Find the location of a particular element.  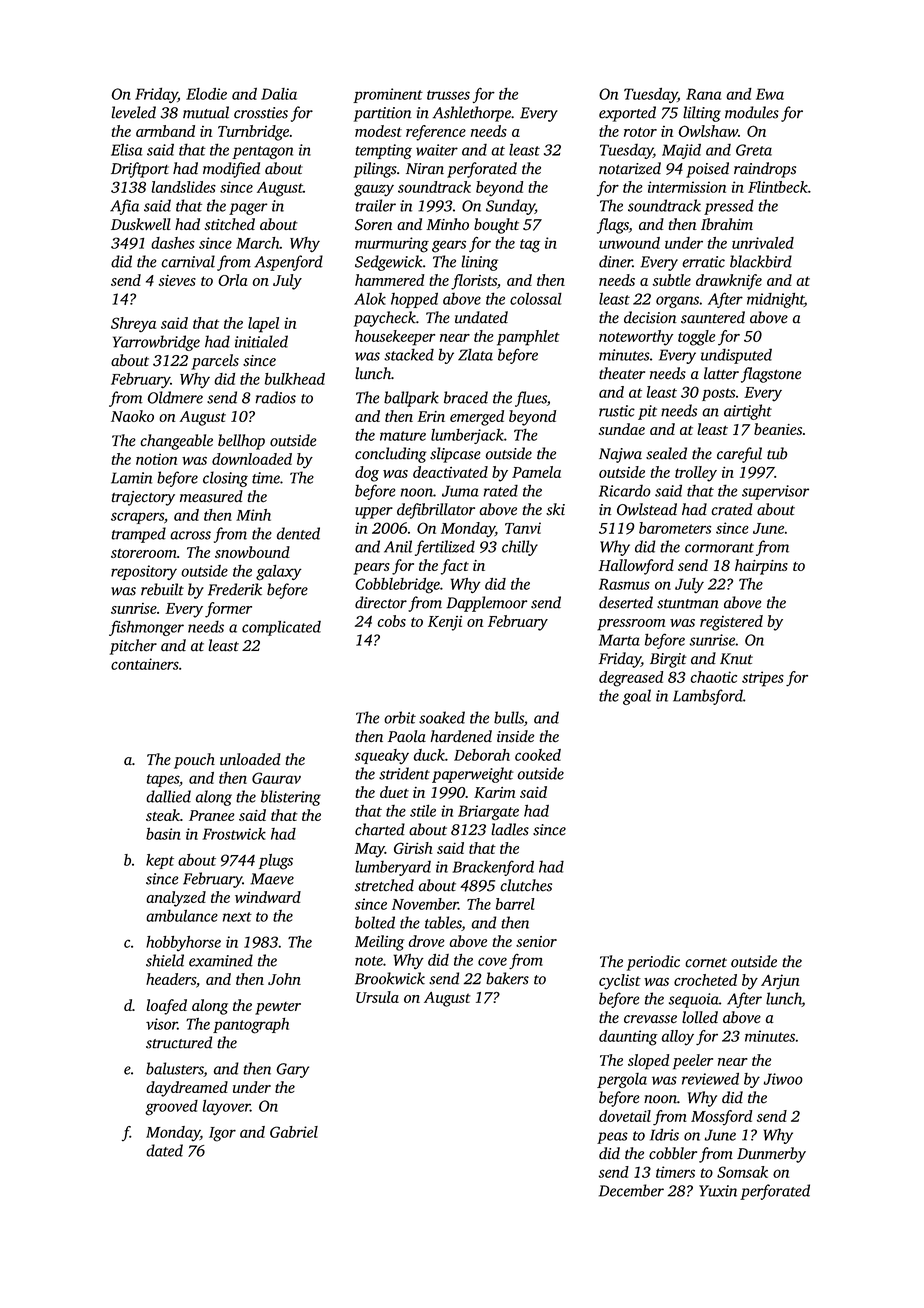

cobbler is located at coordinates (673, 1153).
